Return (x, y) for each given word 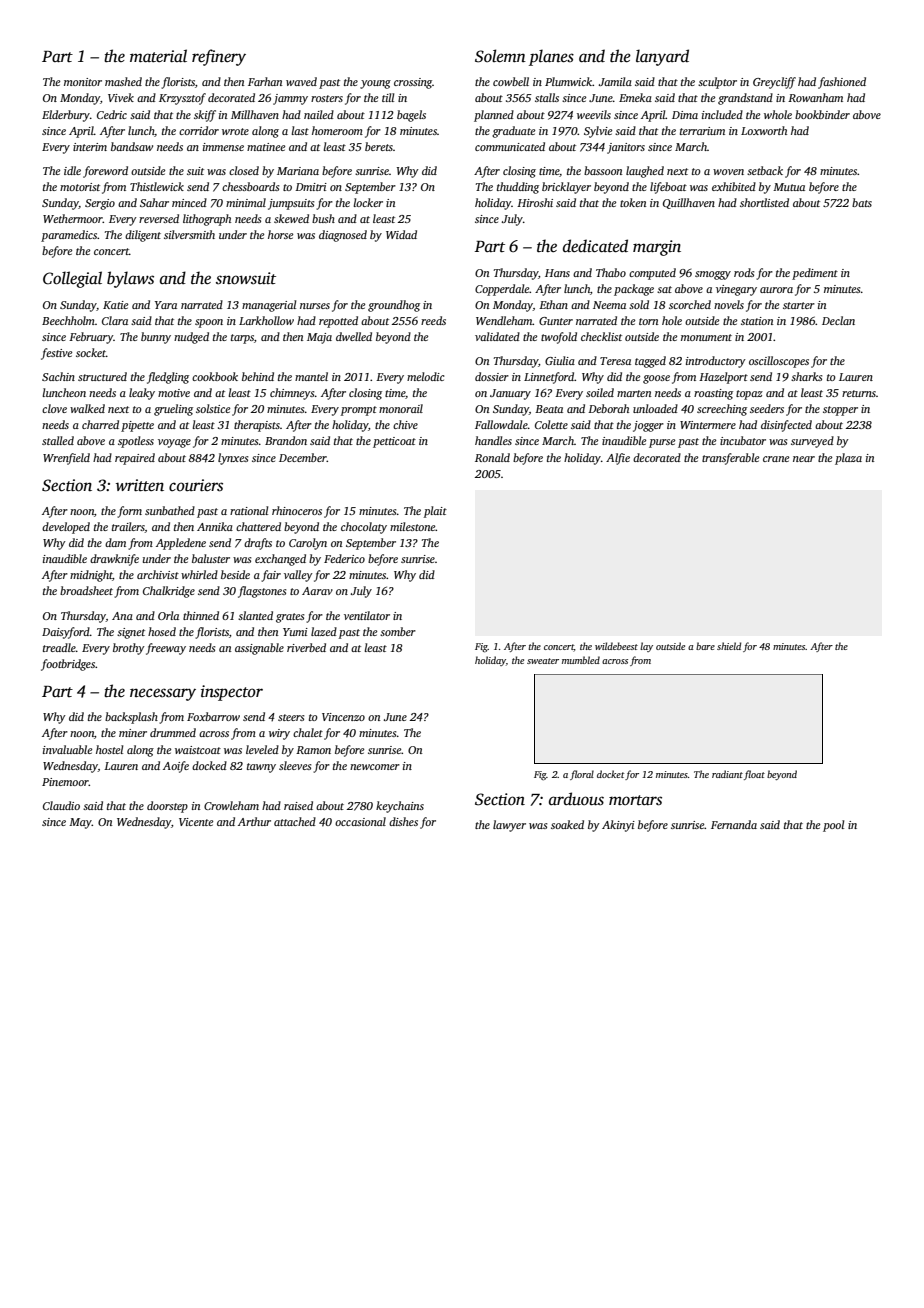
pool (833, 826)
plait (435, 512)
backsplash (131, 718)
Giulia (560, 360)
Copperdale (502, 290)
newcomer (375, 767)
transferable (730, 459)
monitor (83, 82)
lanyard (662, 57)
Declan (838, 320)
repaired (135, 459)
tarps (242, 339)
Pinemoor (65, 782)
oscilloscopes (779, 362)
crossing (413, 83)
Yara (166, 305)
